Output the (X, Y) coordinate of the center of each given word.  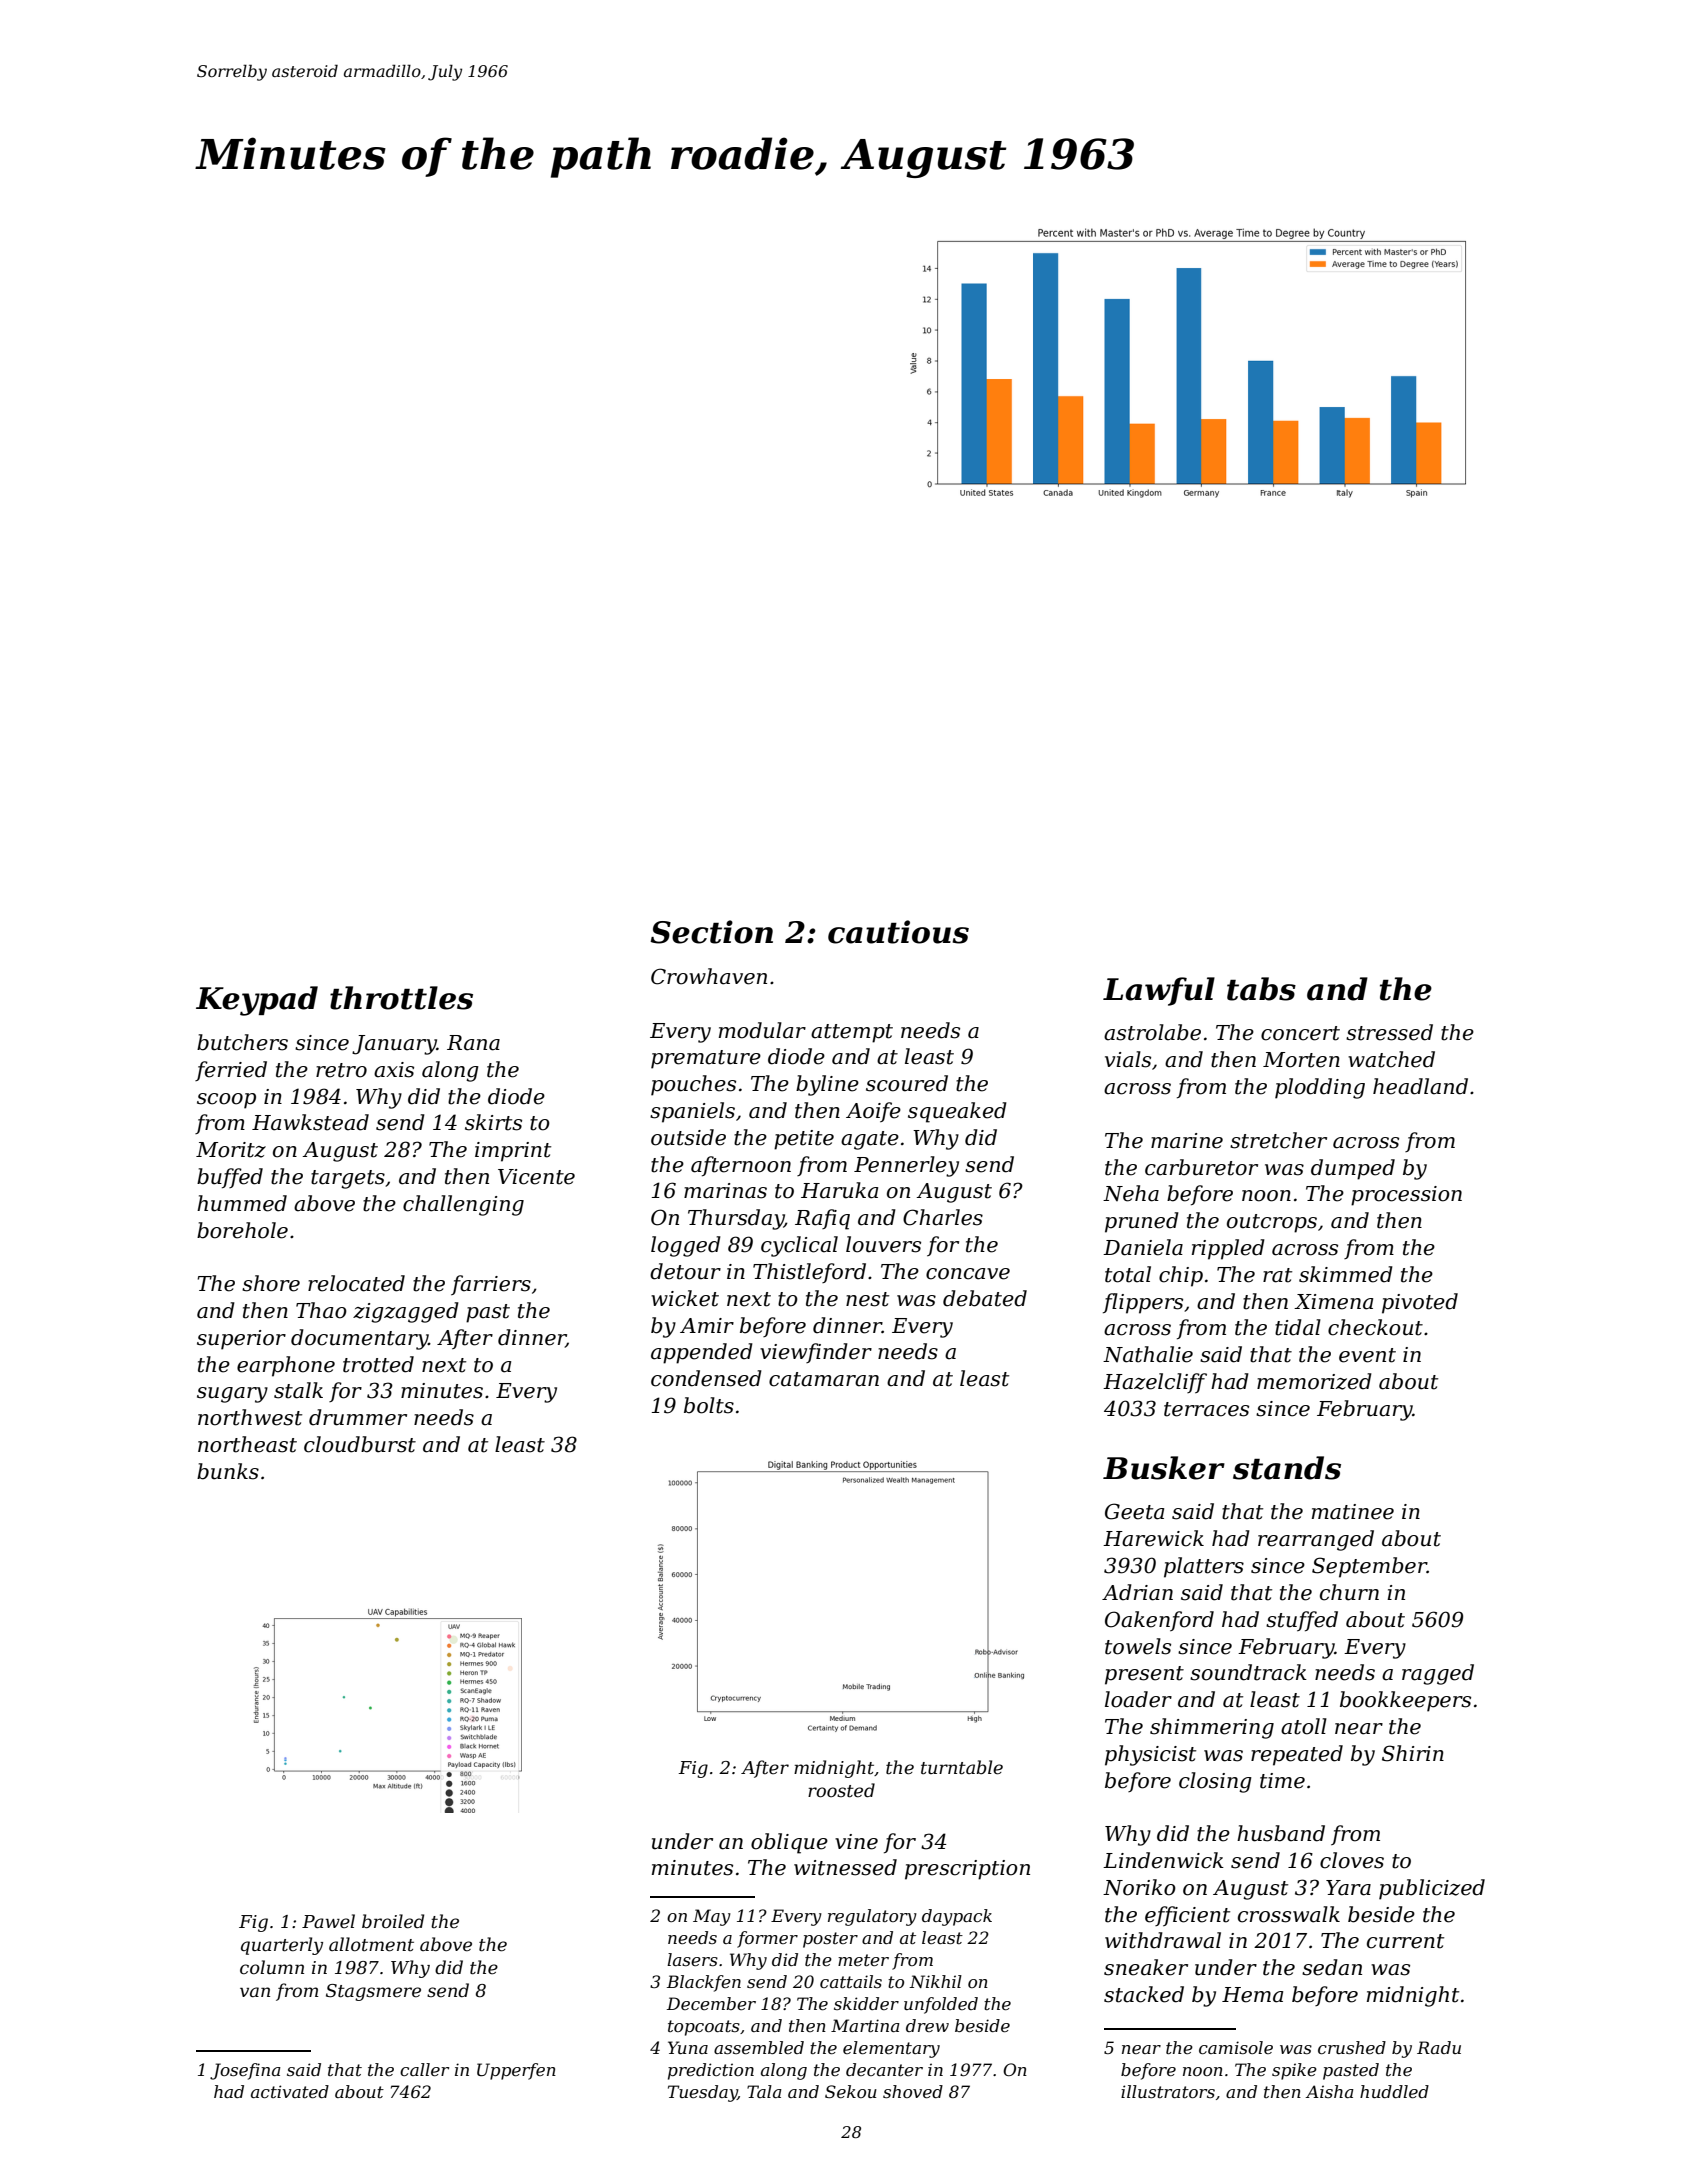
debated (985, 1298)
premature (706, 1059)
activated (290, 2091)
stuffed (1302, 1621)
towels (1138, 1646)
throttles (401, 998)
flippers (1143, 1303)
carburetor (1201, 1167)
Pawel (328, 1921)
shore (271, 1283)
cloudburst (360, 1444)
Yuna (688, 2047)
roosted (841, 1790)
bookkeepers (1405, 1701)
